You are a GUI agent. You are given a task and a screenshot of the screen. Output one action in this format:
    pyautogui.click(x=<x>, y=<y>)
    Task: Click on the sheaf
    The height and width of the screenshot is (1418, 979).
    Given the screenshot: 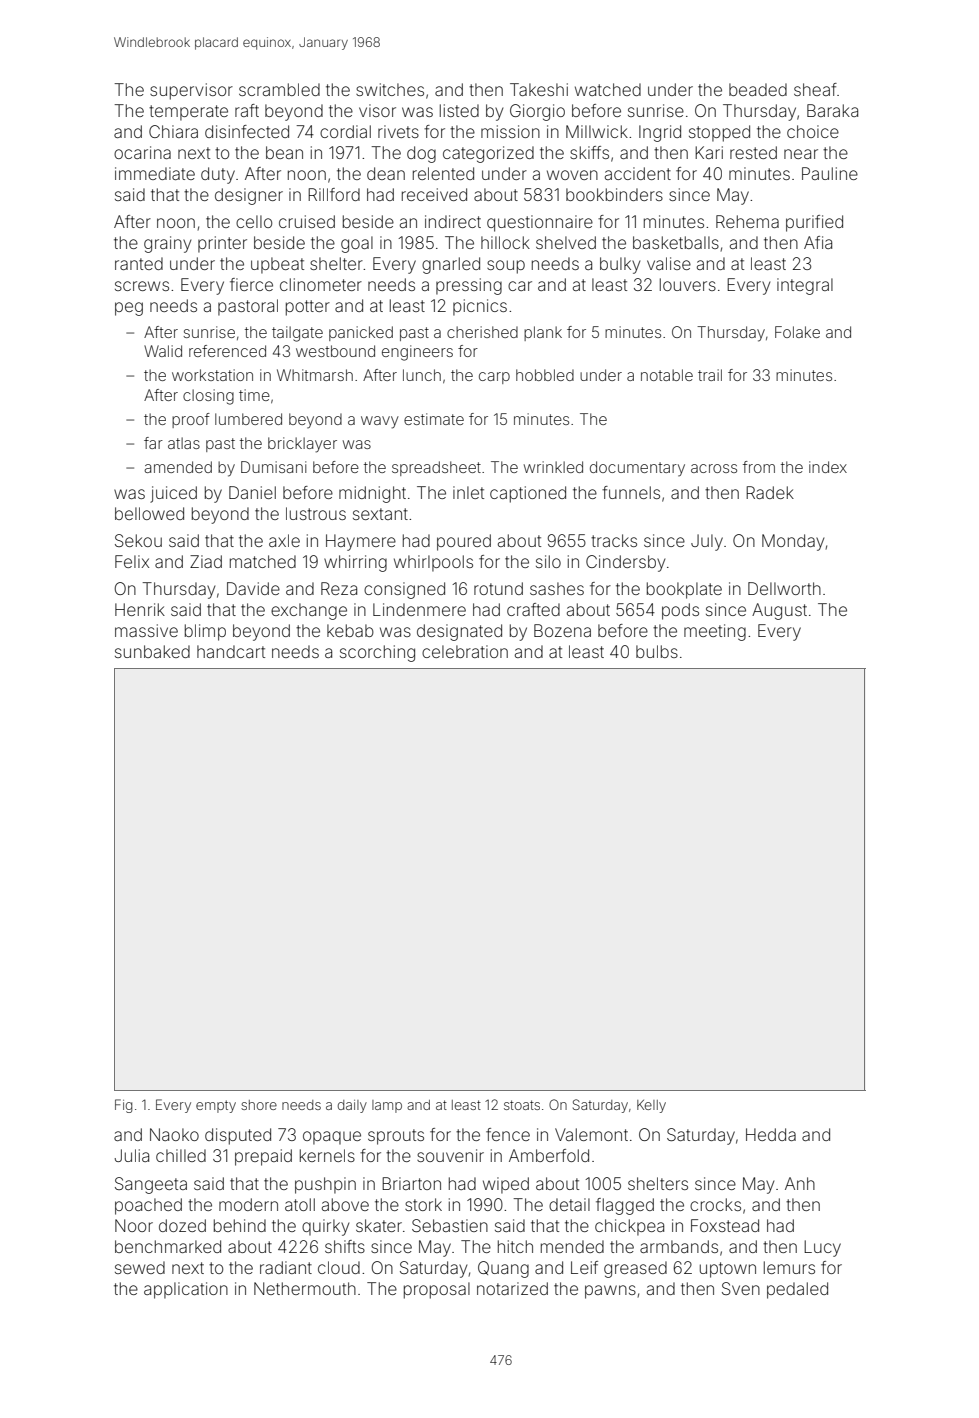 What is the action you would take?
    pyautogui.click(x=815, y=89)
